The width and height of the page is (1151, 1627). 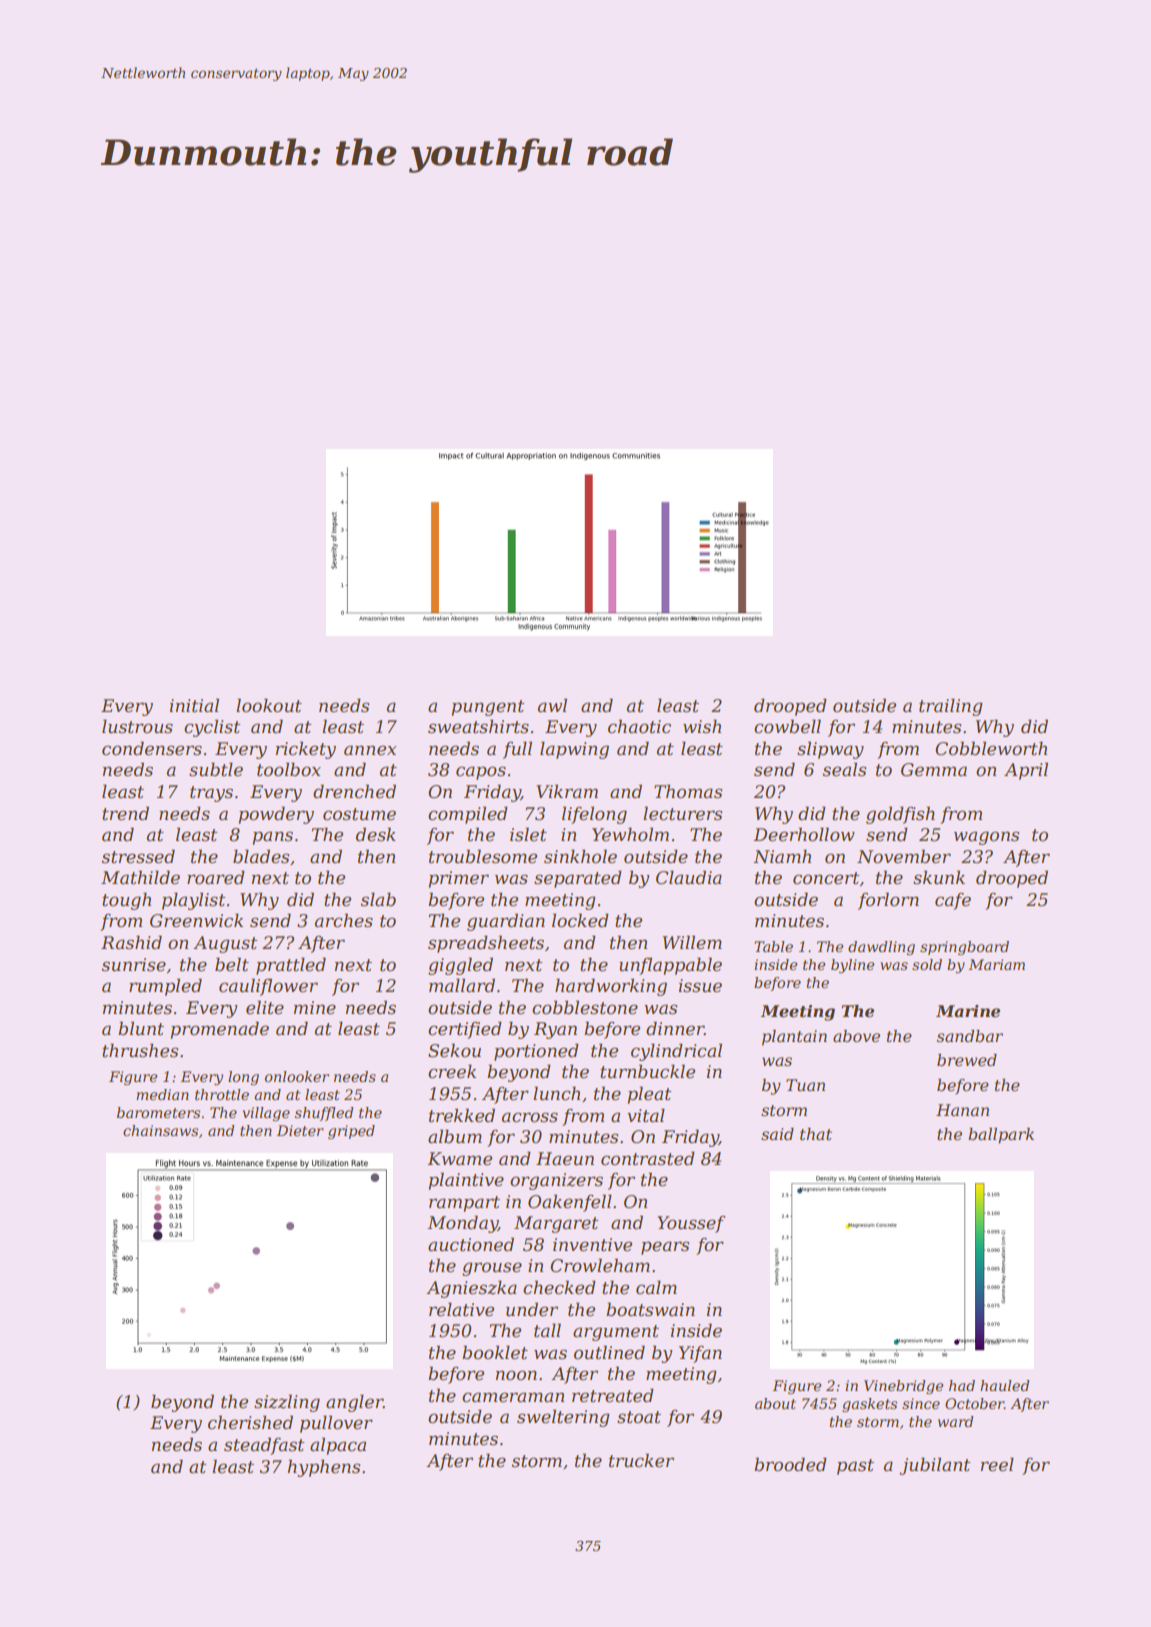 What do you see at coordinates (951, 707) in the page?
I see `trailing` at bounding box center [951, 707].
